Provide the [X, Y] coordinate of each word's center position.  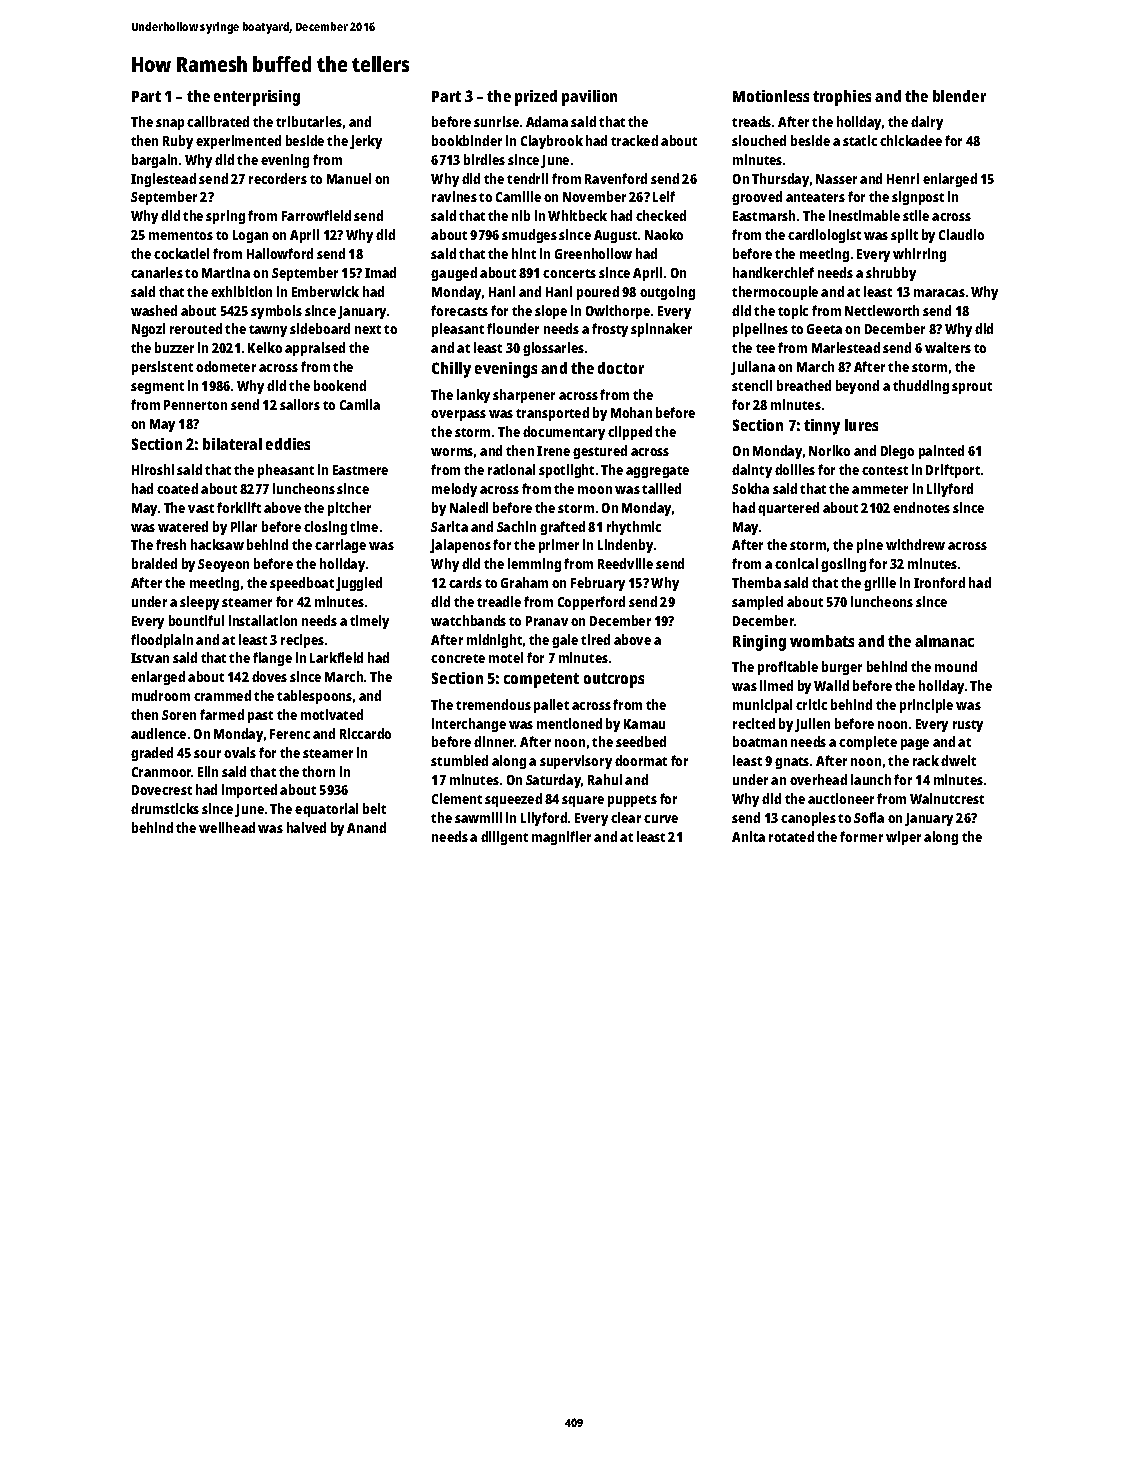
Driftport [953, 471]
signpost [918, 198]
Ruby [178, 142]
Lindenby [625, 546]
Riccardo [365, 733]
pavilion [589, 98]
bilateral [232, 444]
